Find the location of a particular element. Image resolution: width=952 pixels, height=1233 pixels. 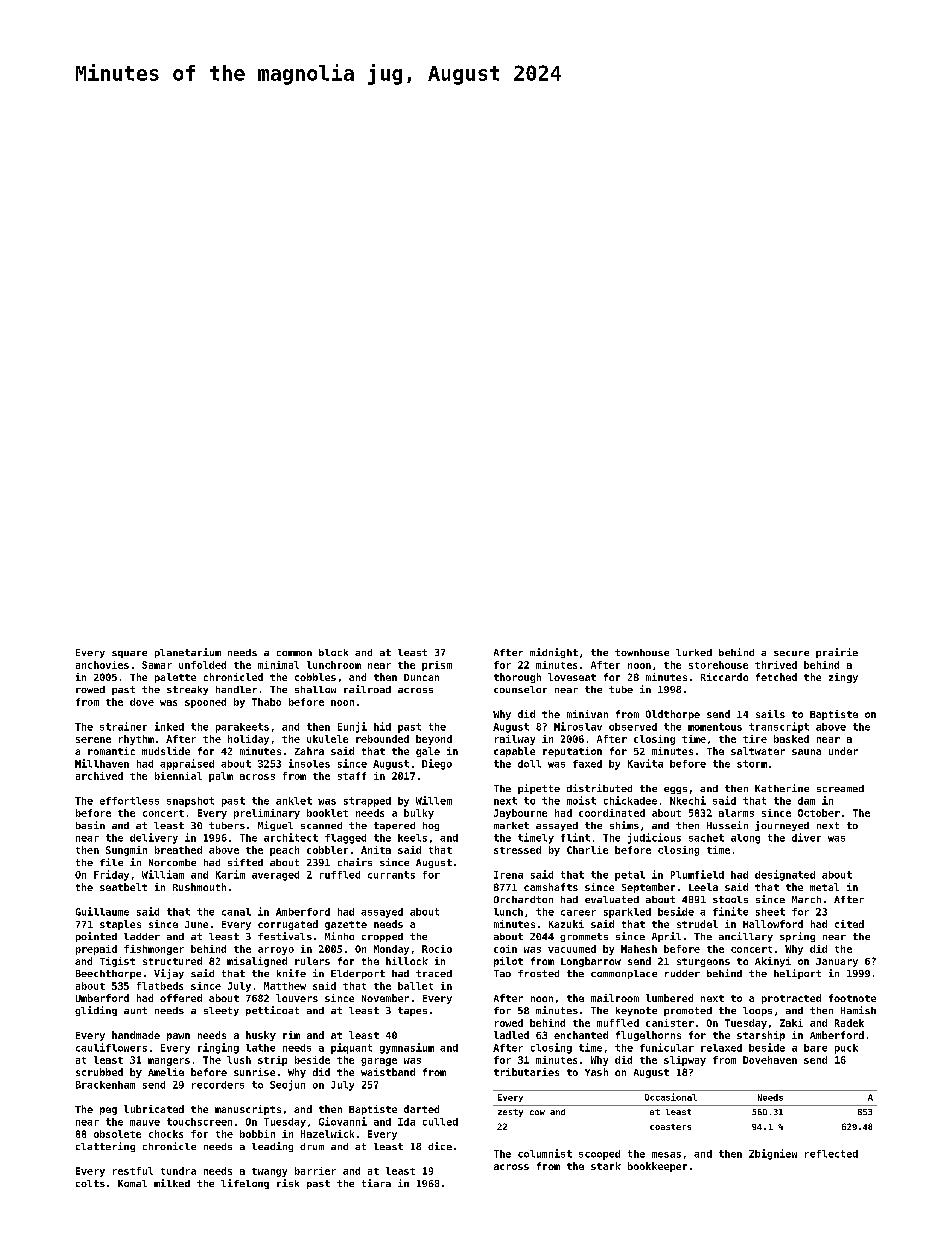

prepaid is located at coordinates (96, 950).
